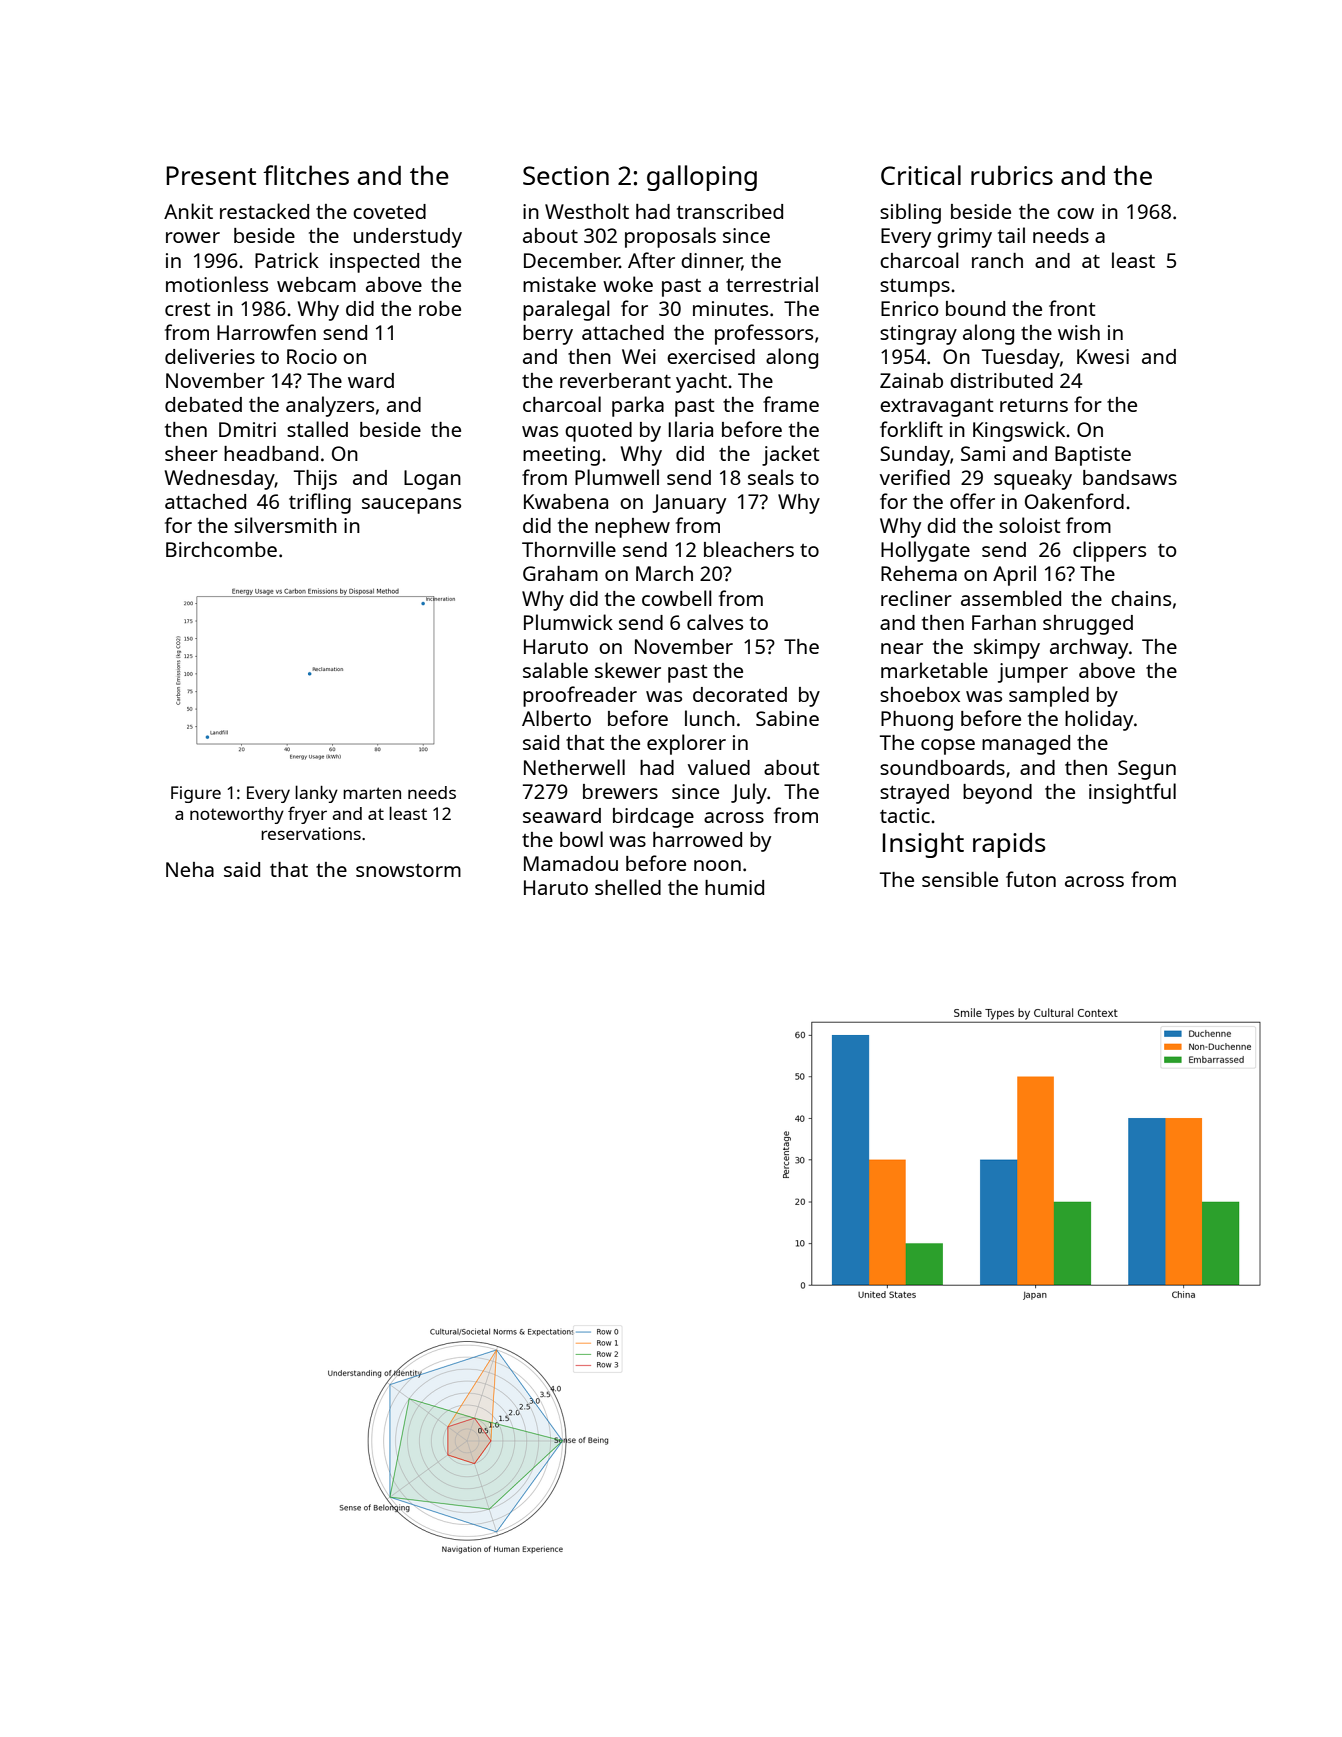 The width and height of the screenshot is (1342, 1737). What do you see at coordinates (911, 380) in the screenshot?
I see `Zainab` at bounding box center [911, 380].
